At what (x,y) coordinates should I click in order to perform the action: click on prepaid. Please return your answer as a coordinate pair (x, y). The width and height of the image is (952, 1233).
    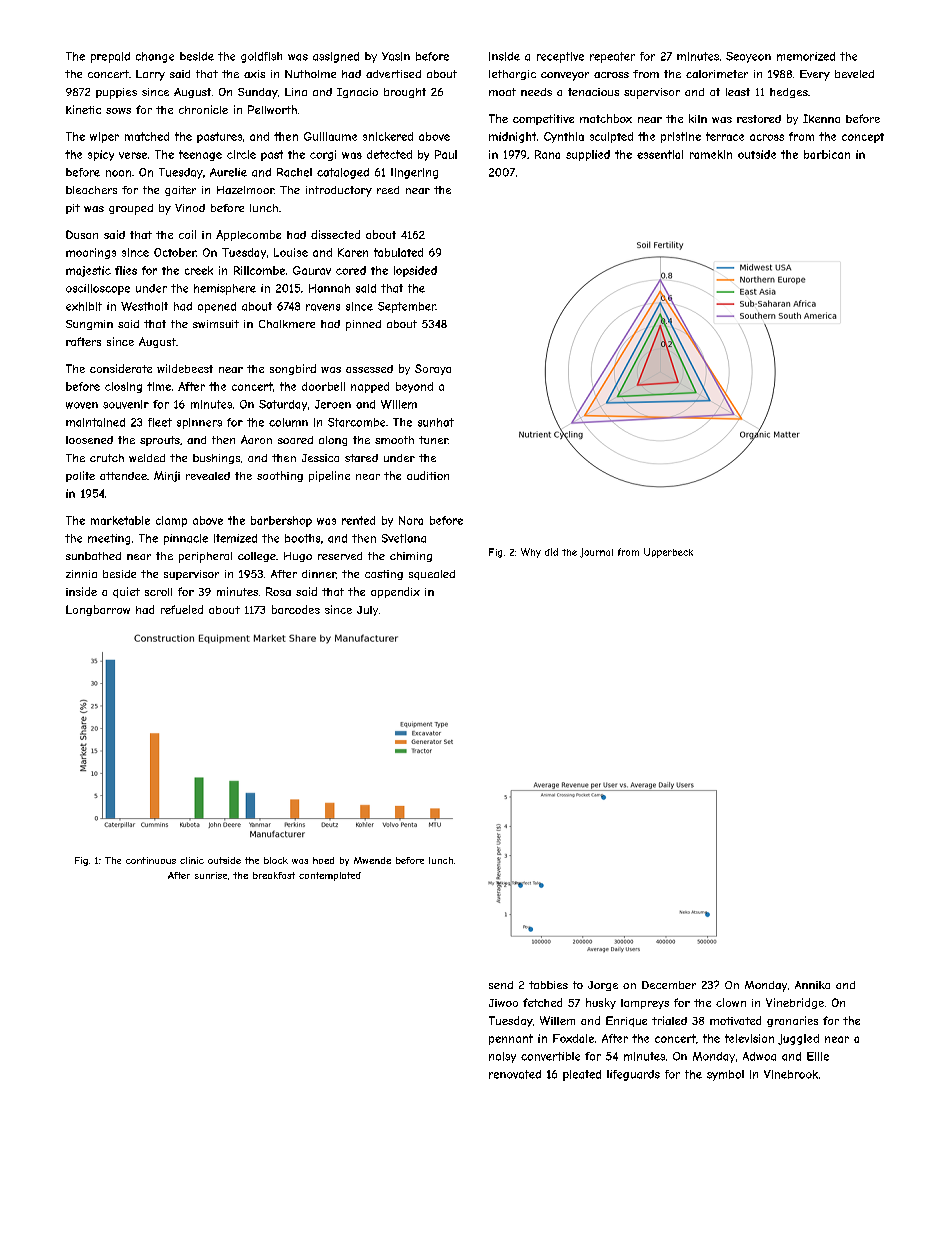
    Looking at the image, I should click on (110, 57).
